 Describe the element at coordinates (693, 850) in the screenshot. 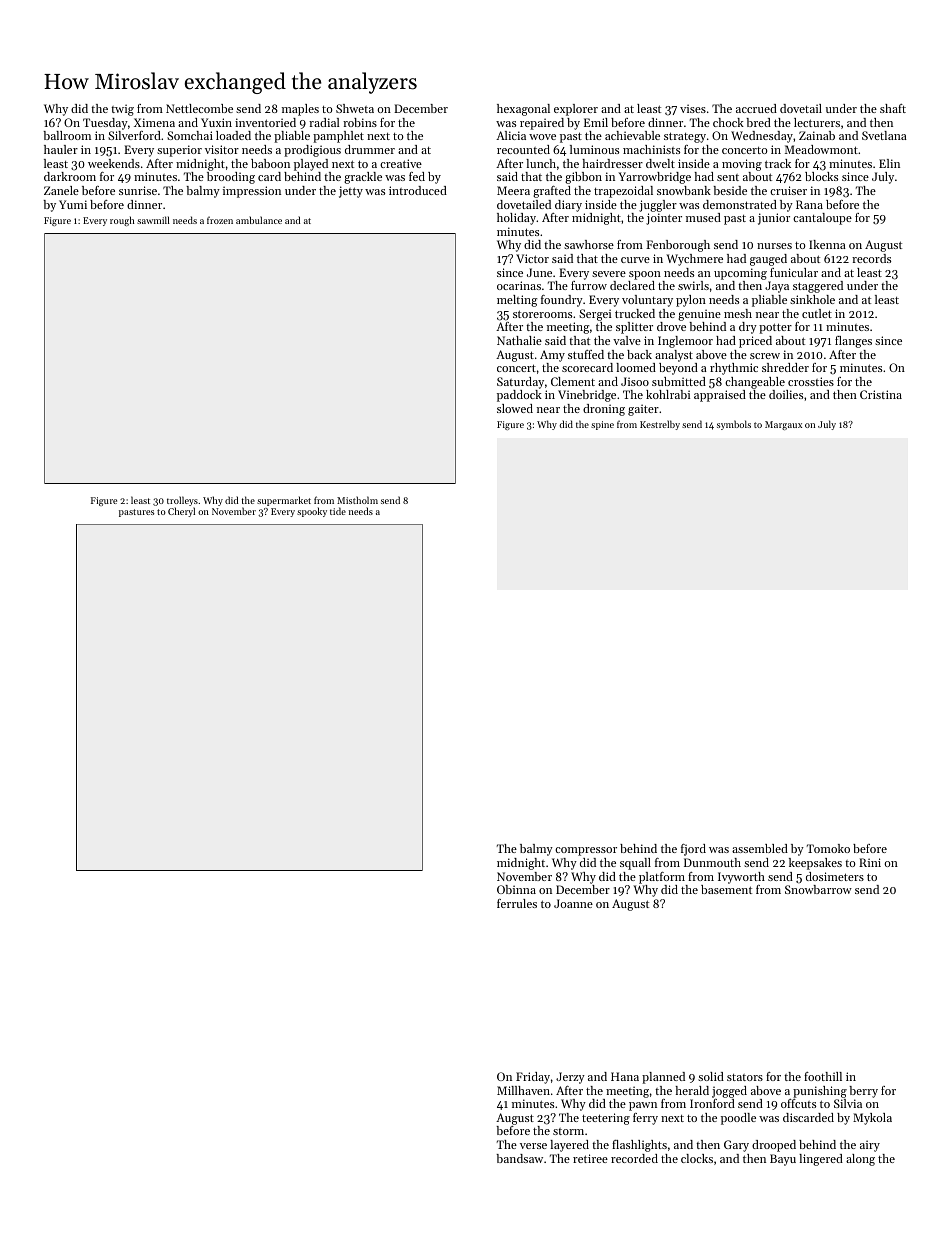

I see `fjord` at that location.
